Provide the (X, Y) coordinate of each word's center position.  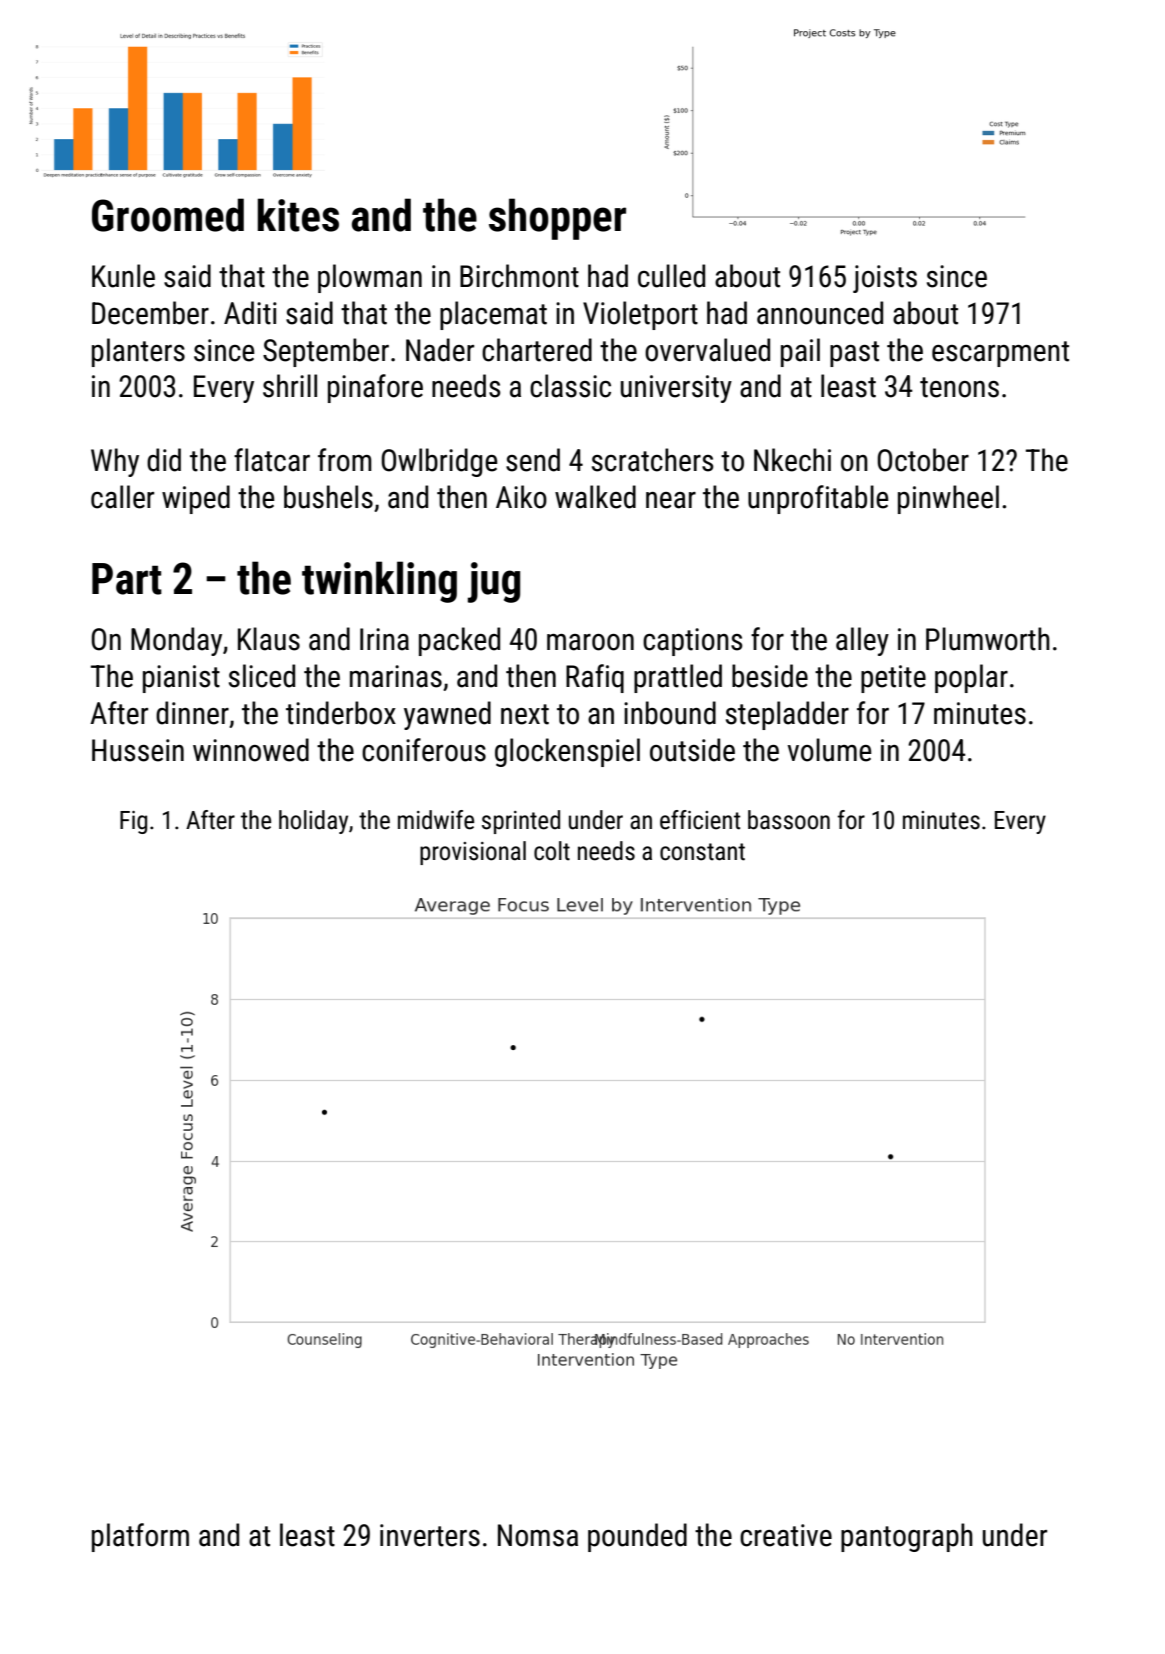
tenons (959, 387)
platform (140, 1537)
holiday (313, 822)
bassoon (789, 820)
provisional (473, 853)
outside (692, 750)
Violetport (640, 315)
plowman (370, 278)
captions (693, 642)
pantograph (907, 1537)
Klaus (269, 639)
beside (770, 676)
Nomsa (538, 1535)
